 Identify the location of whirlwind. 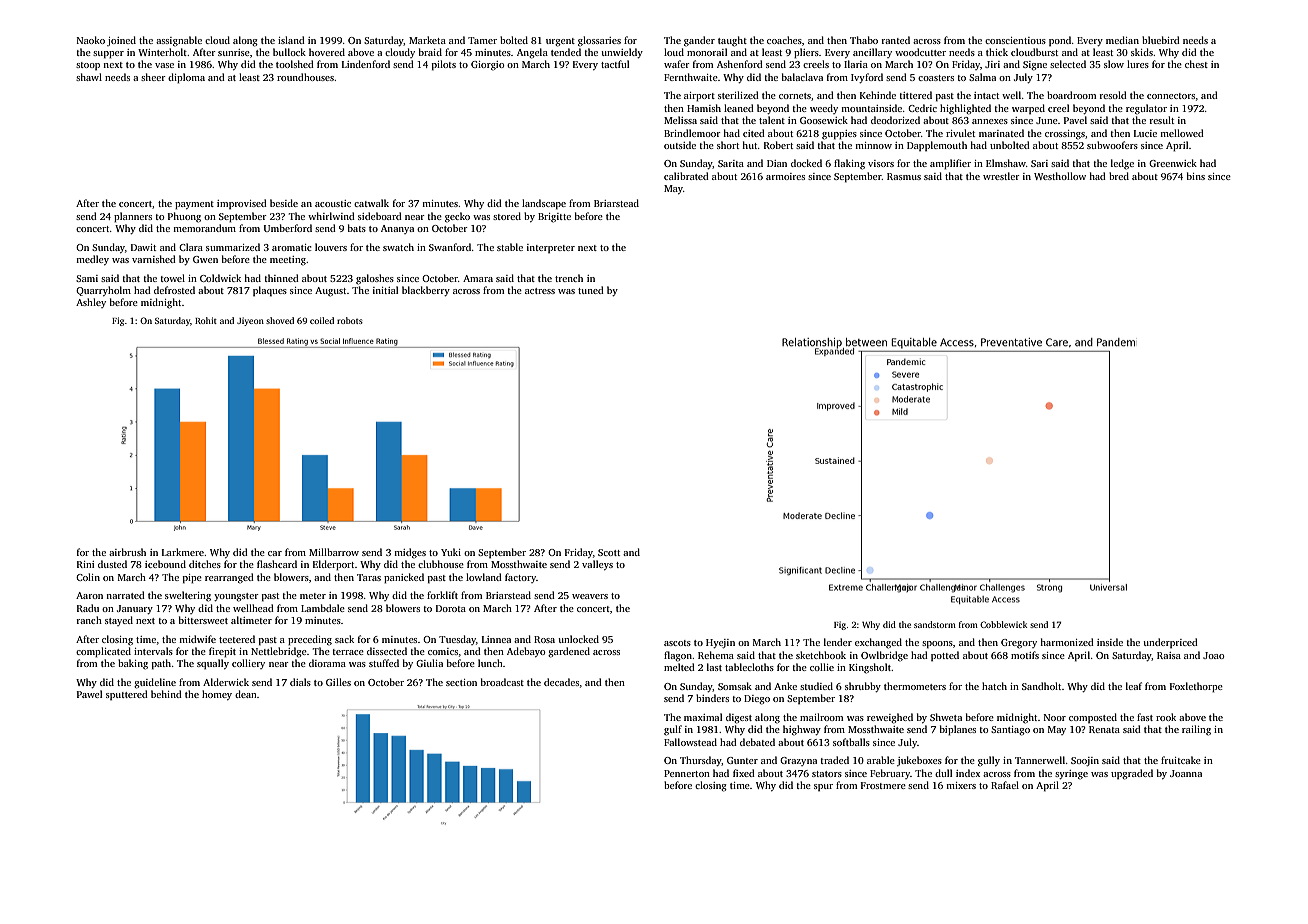
(331, 216).
